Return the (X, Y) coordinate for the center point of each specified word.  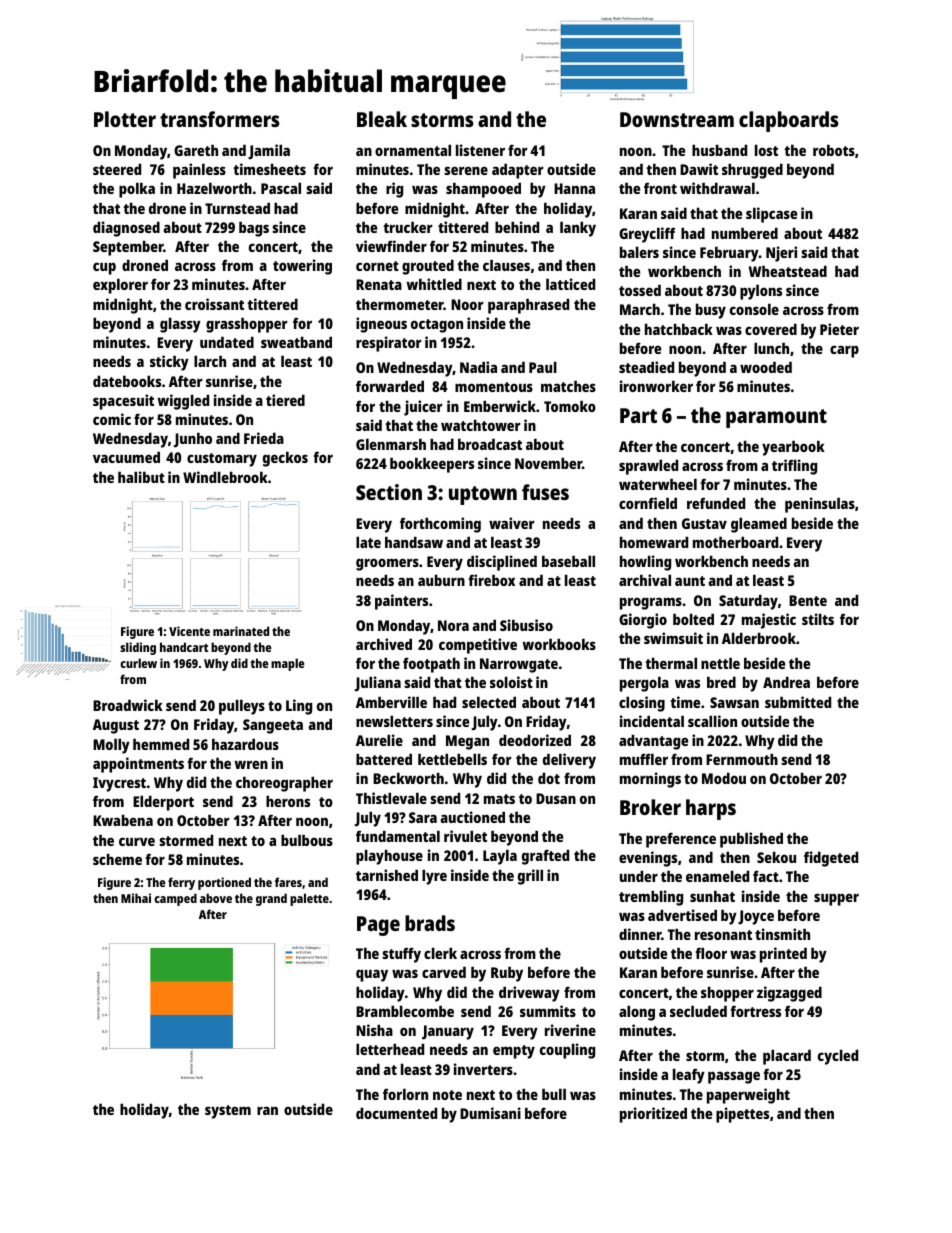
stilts (818, 619)
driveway (529, 994)
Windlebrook (225, 477)
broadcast (490, 444)
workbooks (559, 644)
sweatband (296, 342)
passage (734, 1077)
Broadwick (128, 705)
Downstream (677, 119)
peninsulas (820, 505)
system (228, 1112)
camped (175, 899)
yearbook (793, 448)
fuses (545, 492)
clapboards (789, 121)
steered (117, 169)
